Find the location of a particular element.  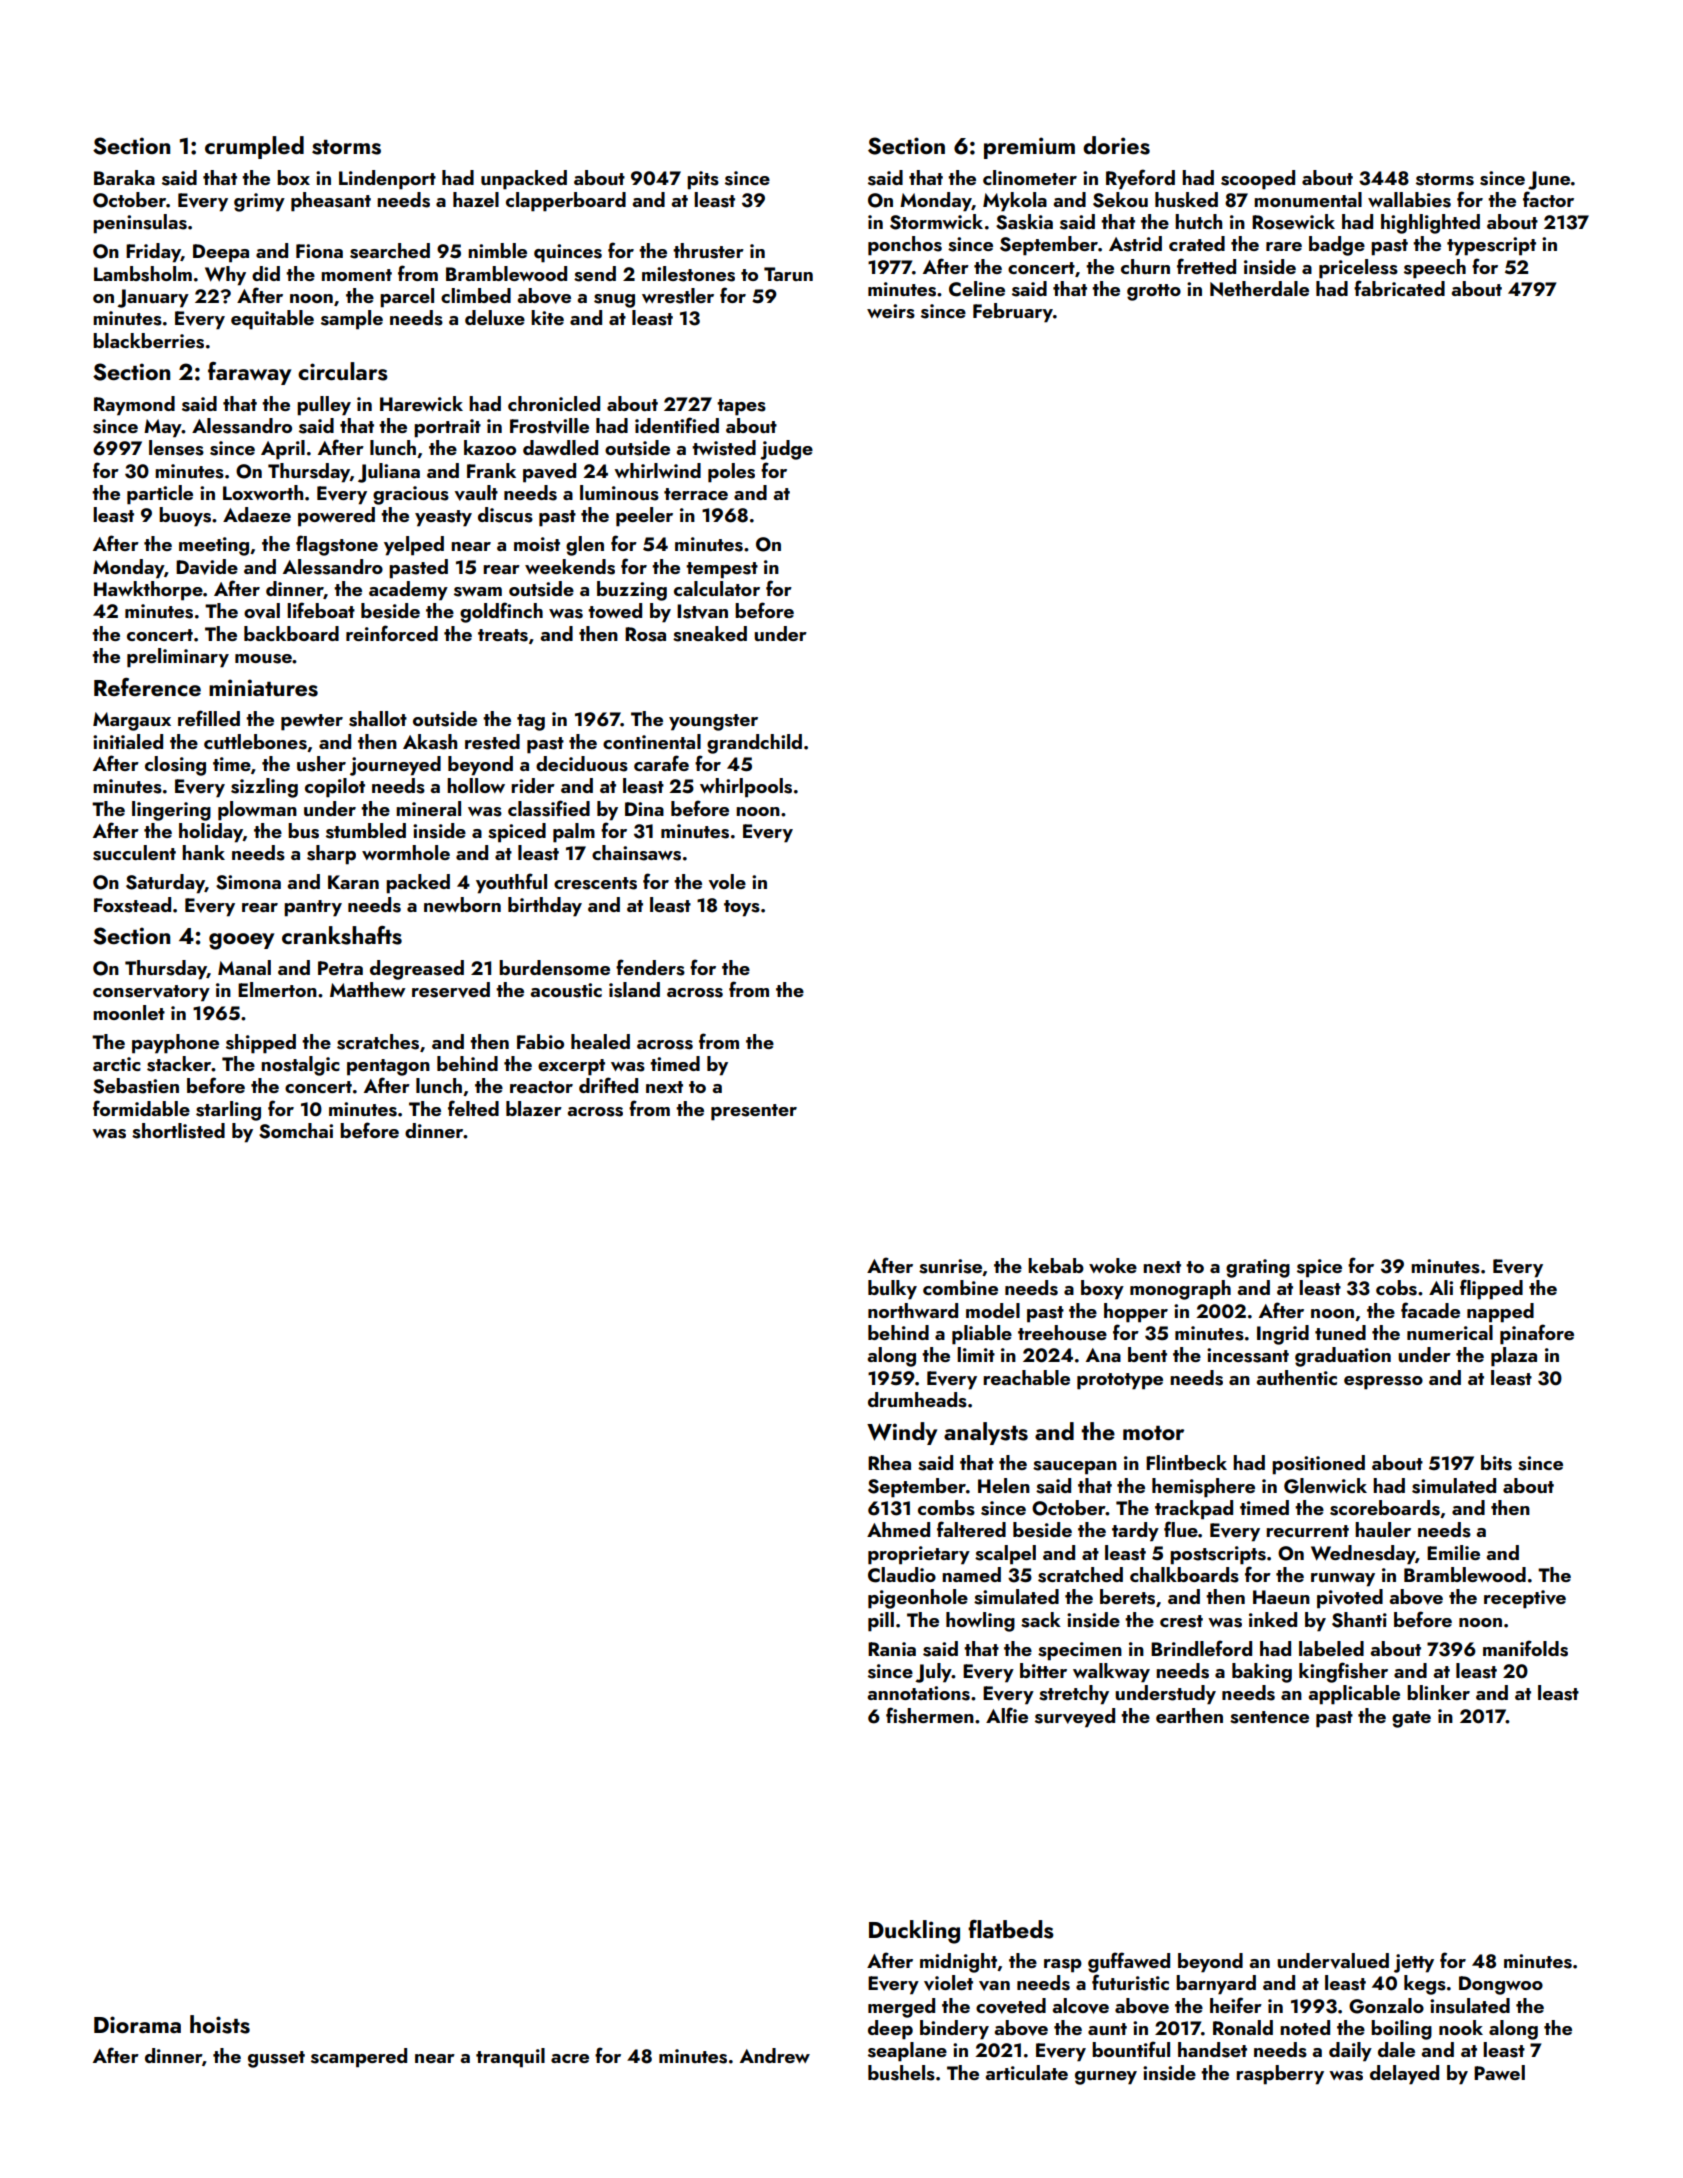

bushels is located at coordinates (901, 2073).
